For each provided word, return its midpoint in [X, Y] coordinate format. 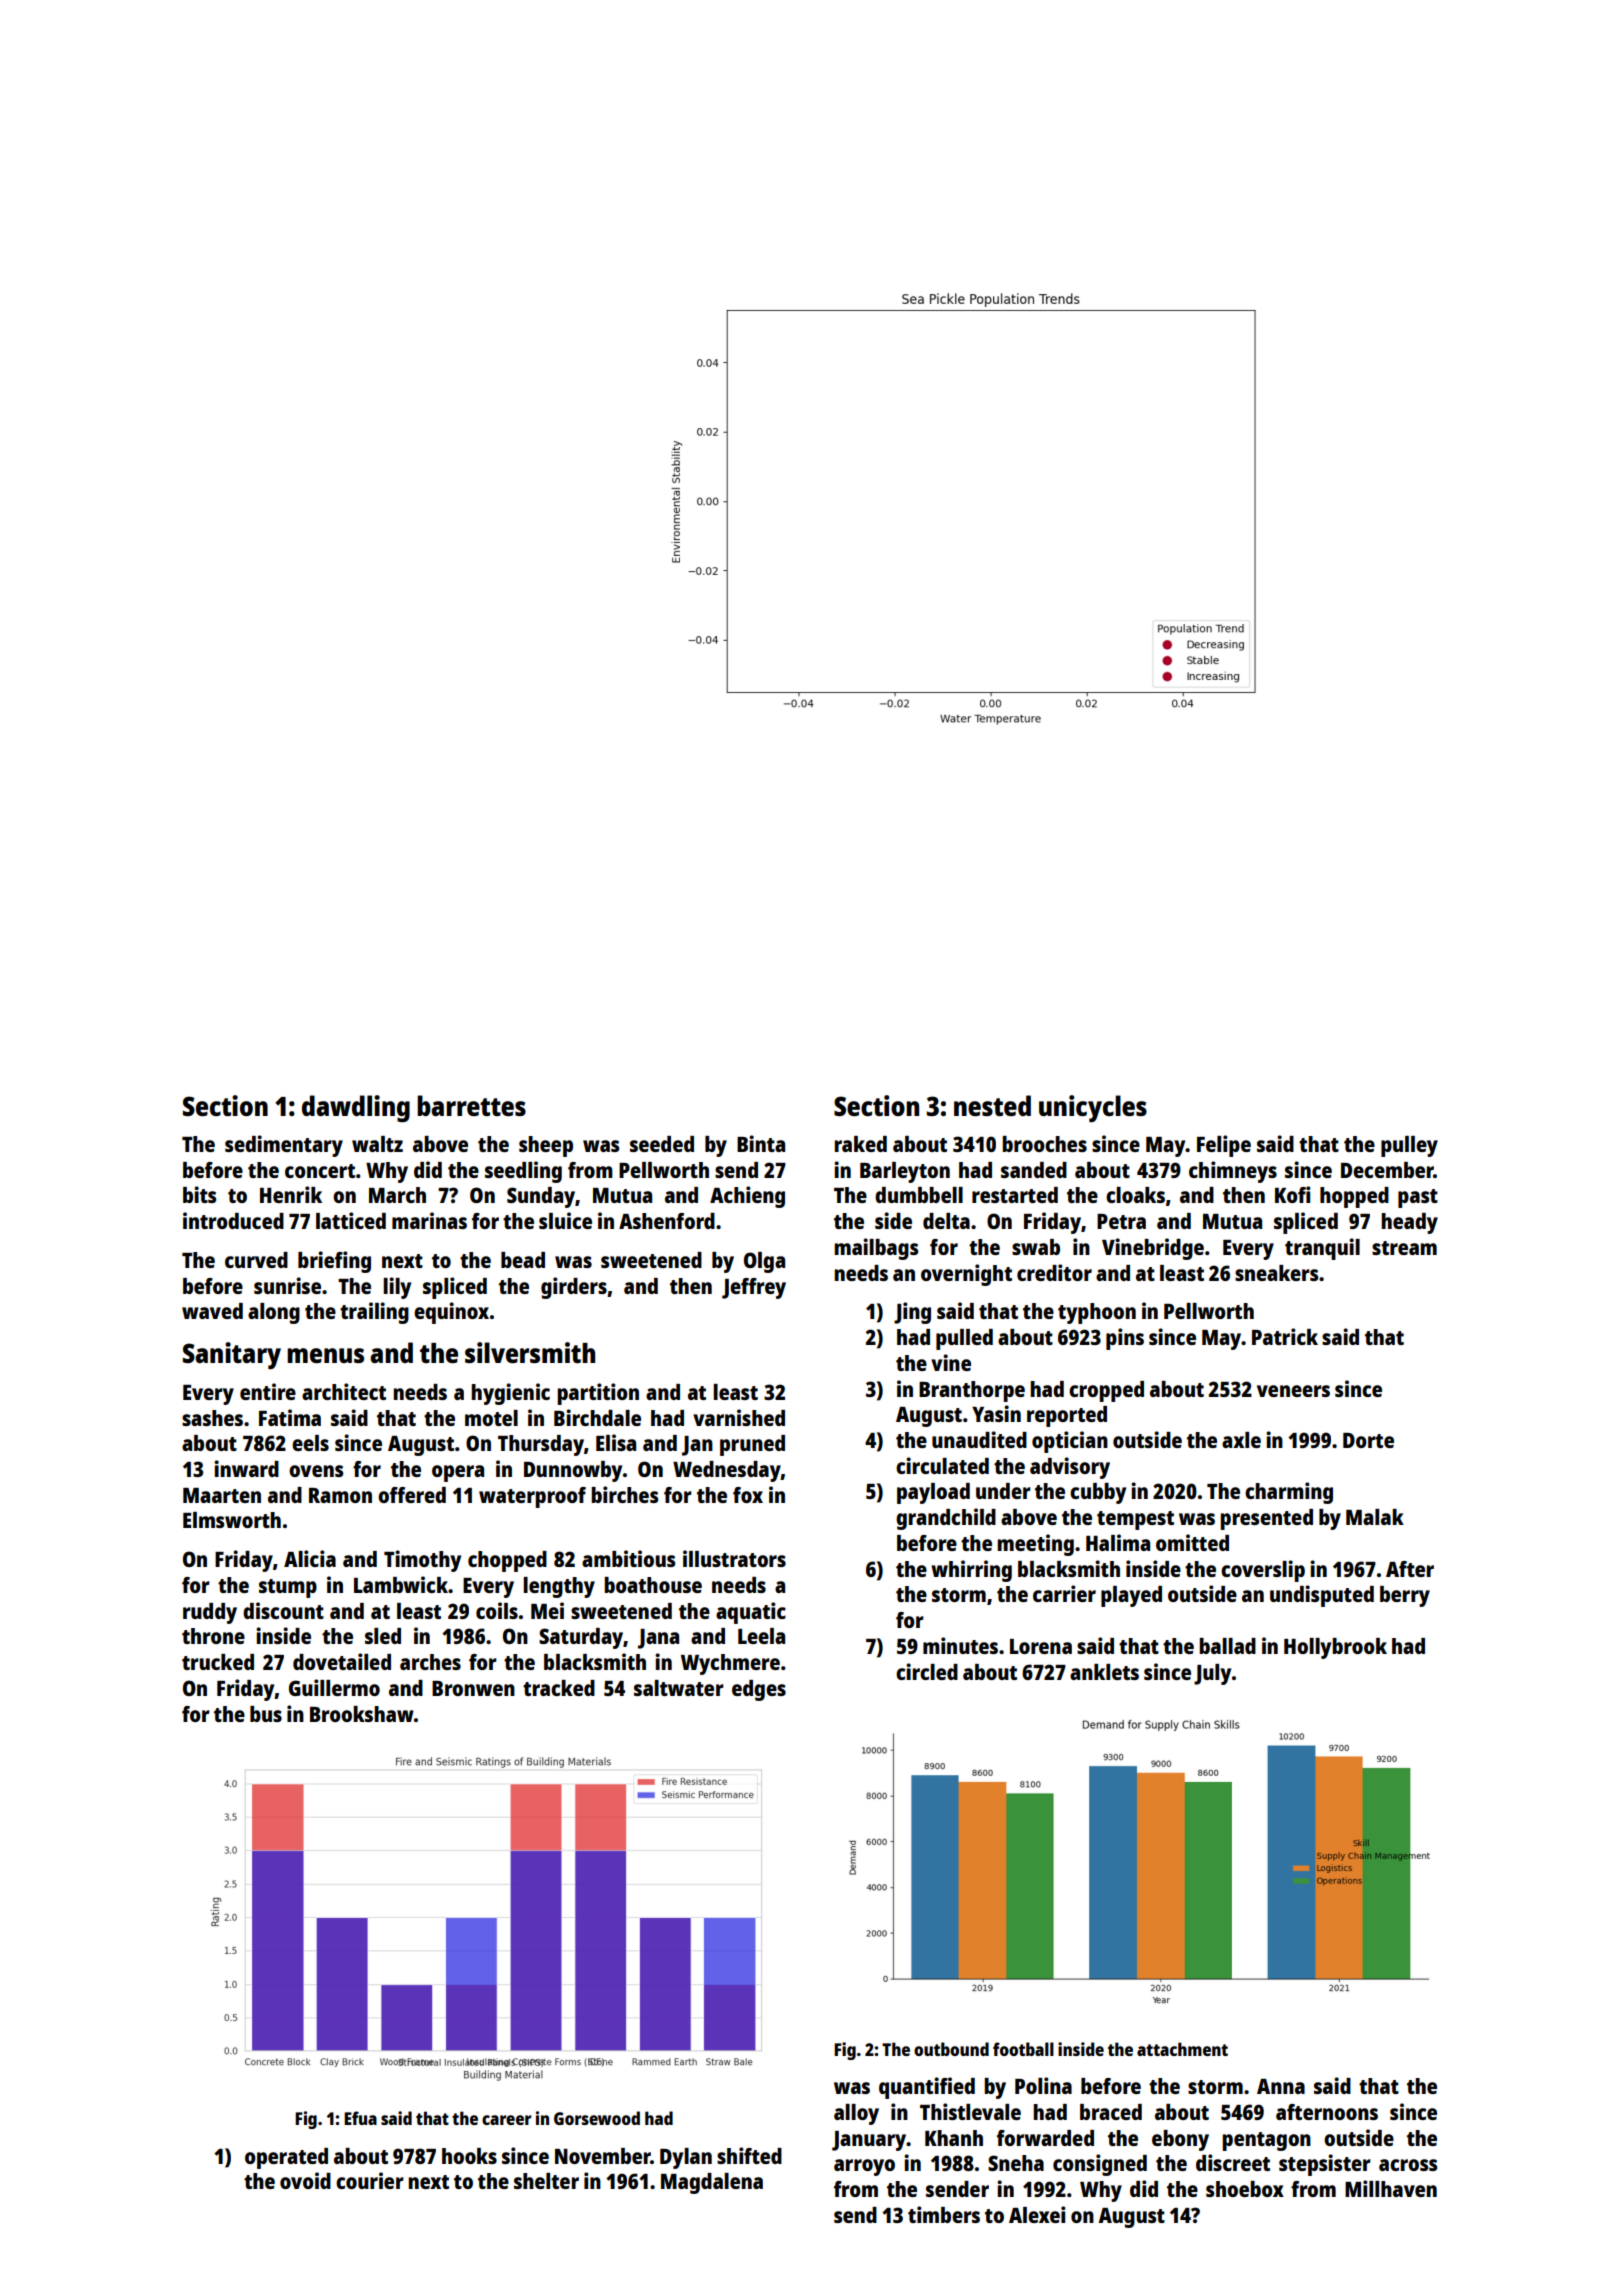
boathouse [653, 1585]
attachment [1182, 2049]
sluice [565, 1220]
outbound [951, 2049]
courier [370, 2180]
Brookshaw [362, 1714]
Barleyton [905, 1172]
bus [266, 1714]
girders [574, 1288]
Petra [1121, 1221]
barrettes [471, 1105]
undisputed [1322, 1596]
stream [1404, 1248]
